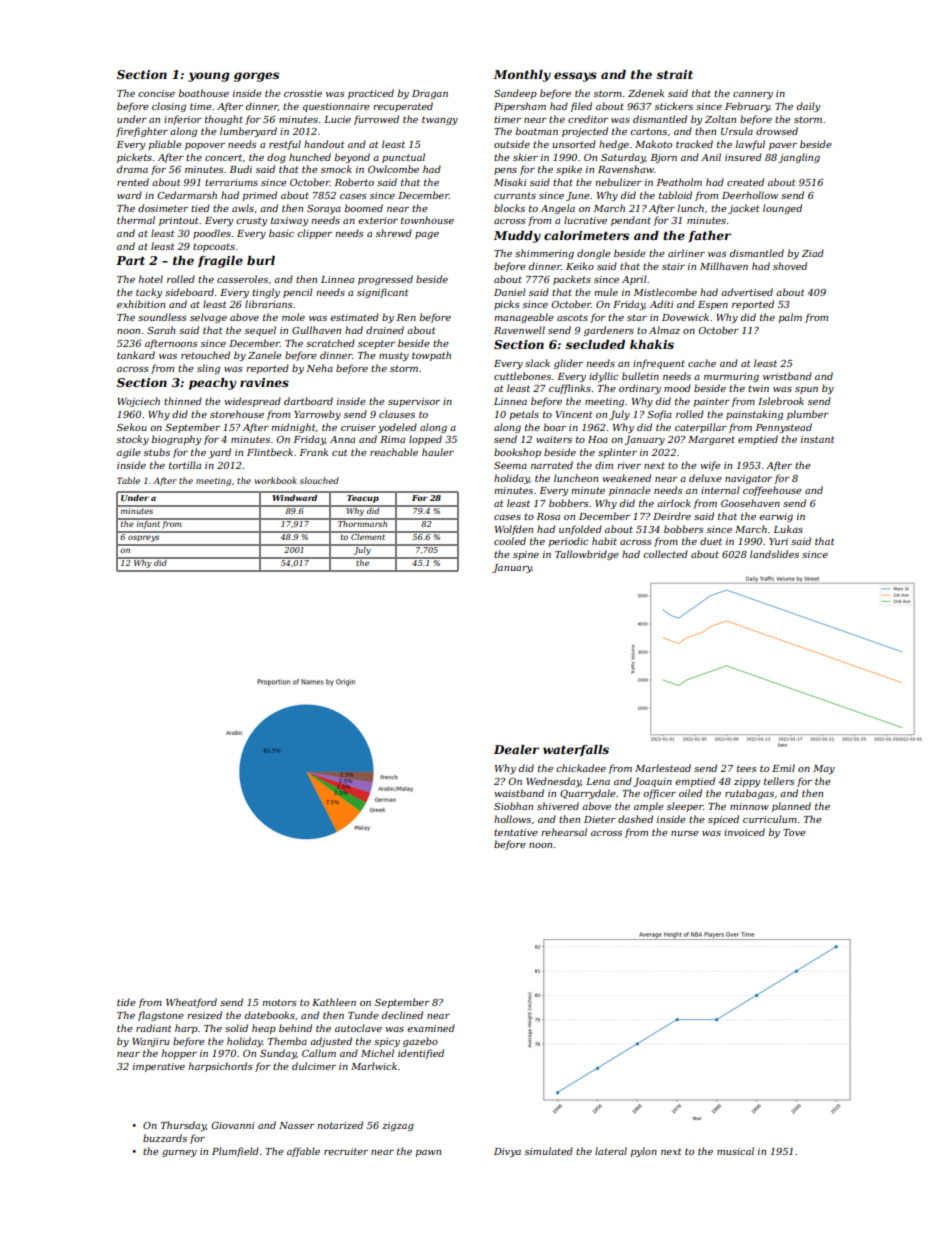 This document has width=952, height=1233. What do you see at coordinates (604, 465) in the document?
I see `dim` at bounding box center [604, 465].
